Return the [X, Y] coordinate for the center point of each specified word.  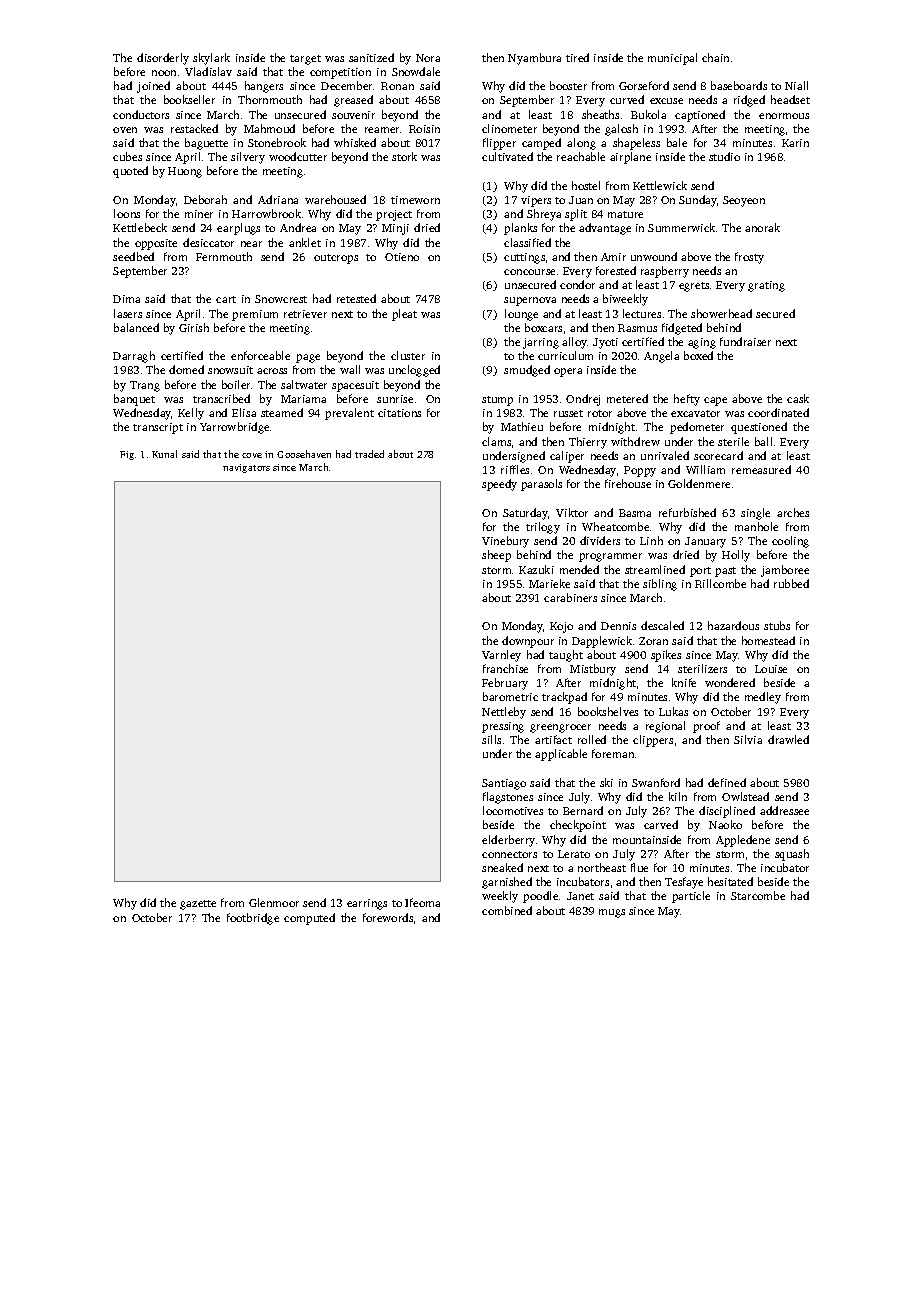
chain [715, 57]
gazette [198, 905]
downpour [528, 642]
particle [691, 897]
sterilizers [702, 668]
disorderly [163, 59]
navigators [246, 468]
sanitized [371, 57]
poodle [540, 897]
